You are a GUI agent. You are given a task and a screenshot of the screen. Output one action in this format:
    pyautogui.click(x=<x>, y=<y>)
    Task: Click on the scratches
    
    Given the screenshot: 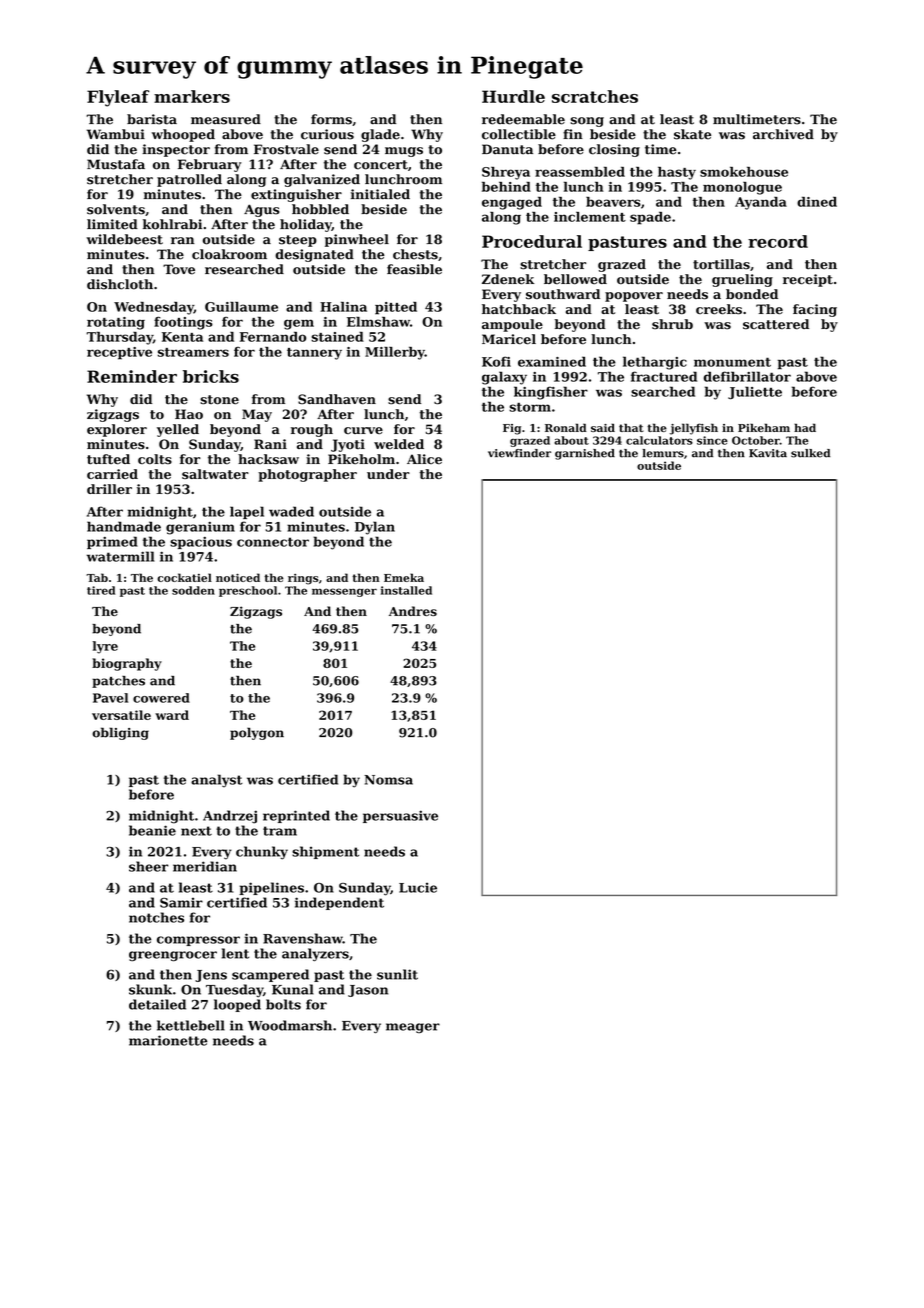 What is the action you would take?
    pyautogui.click(x=595, y=96)
